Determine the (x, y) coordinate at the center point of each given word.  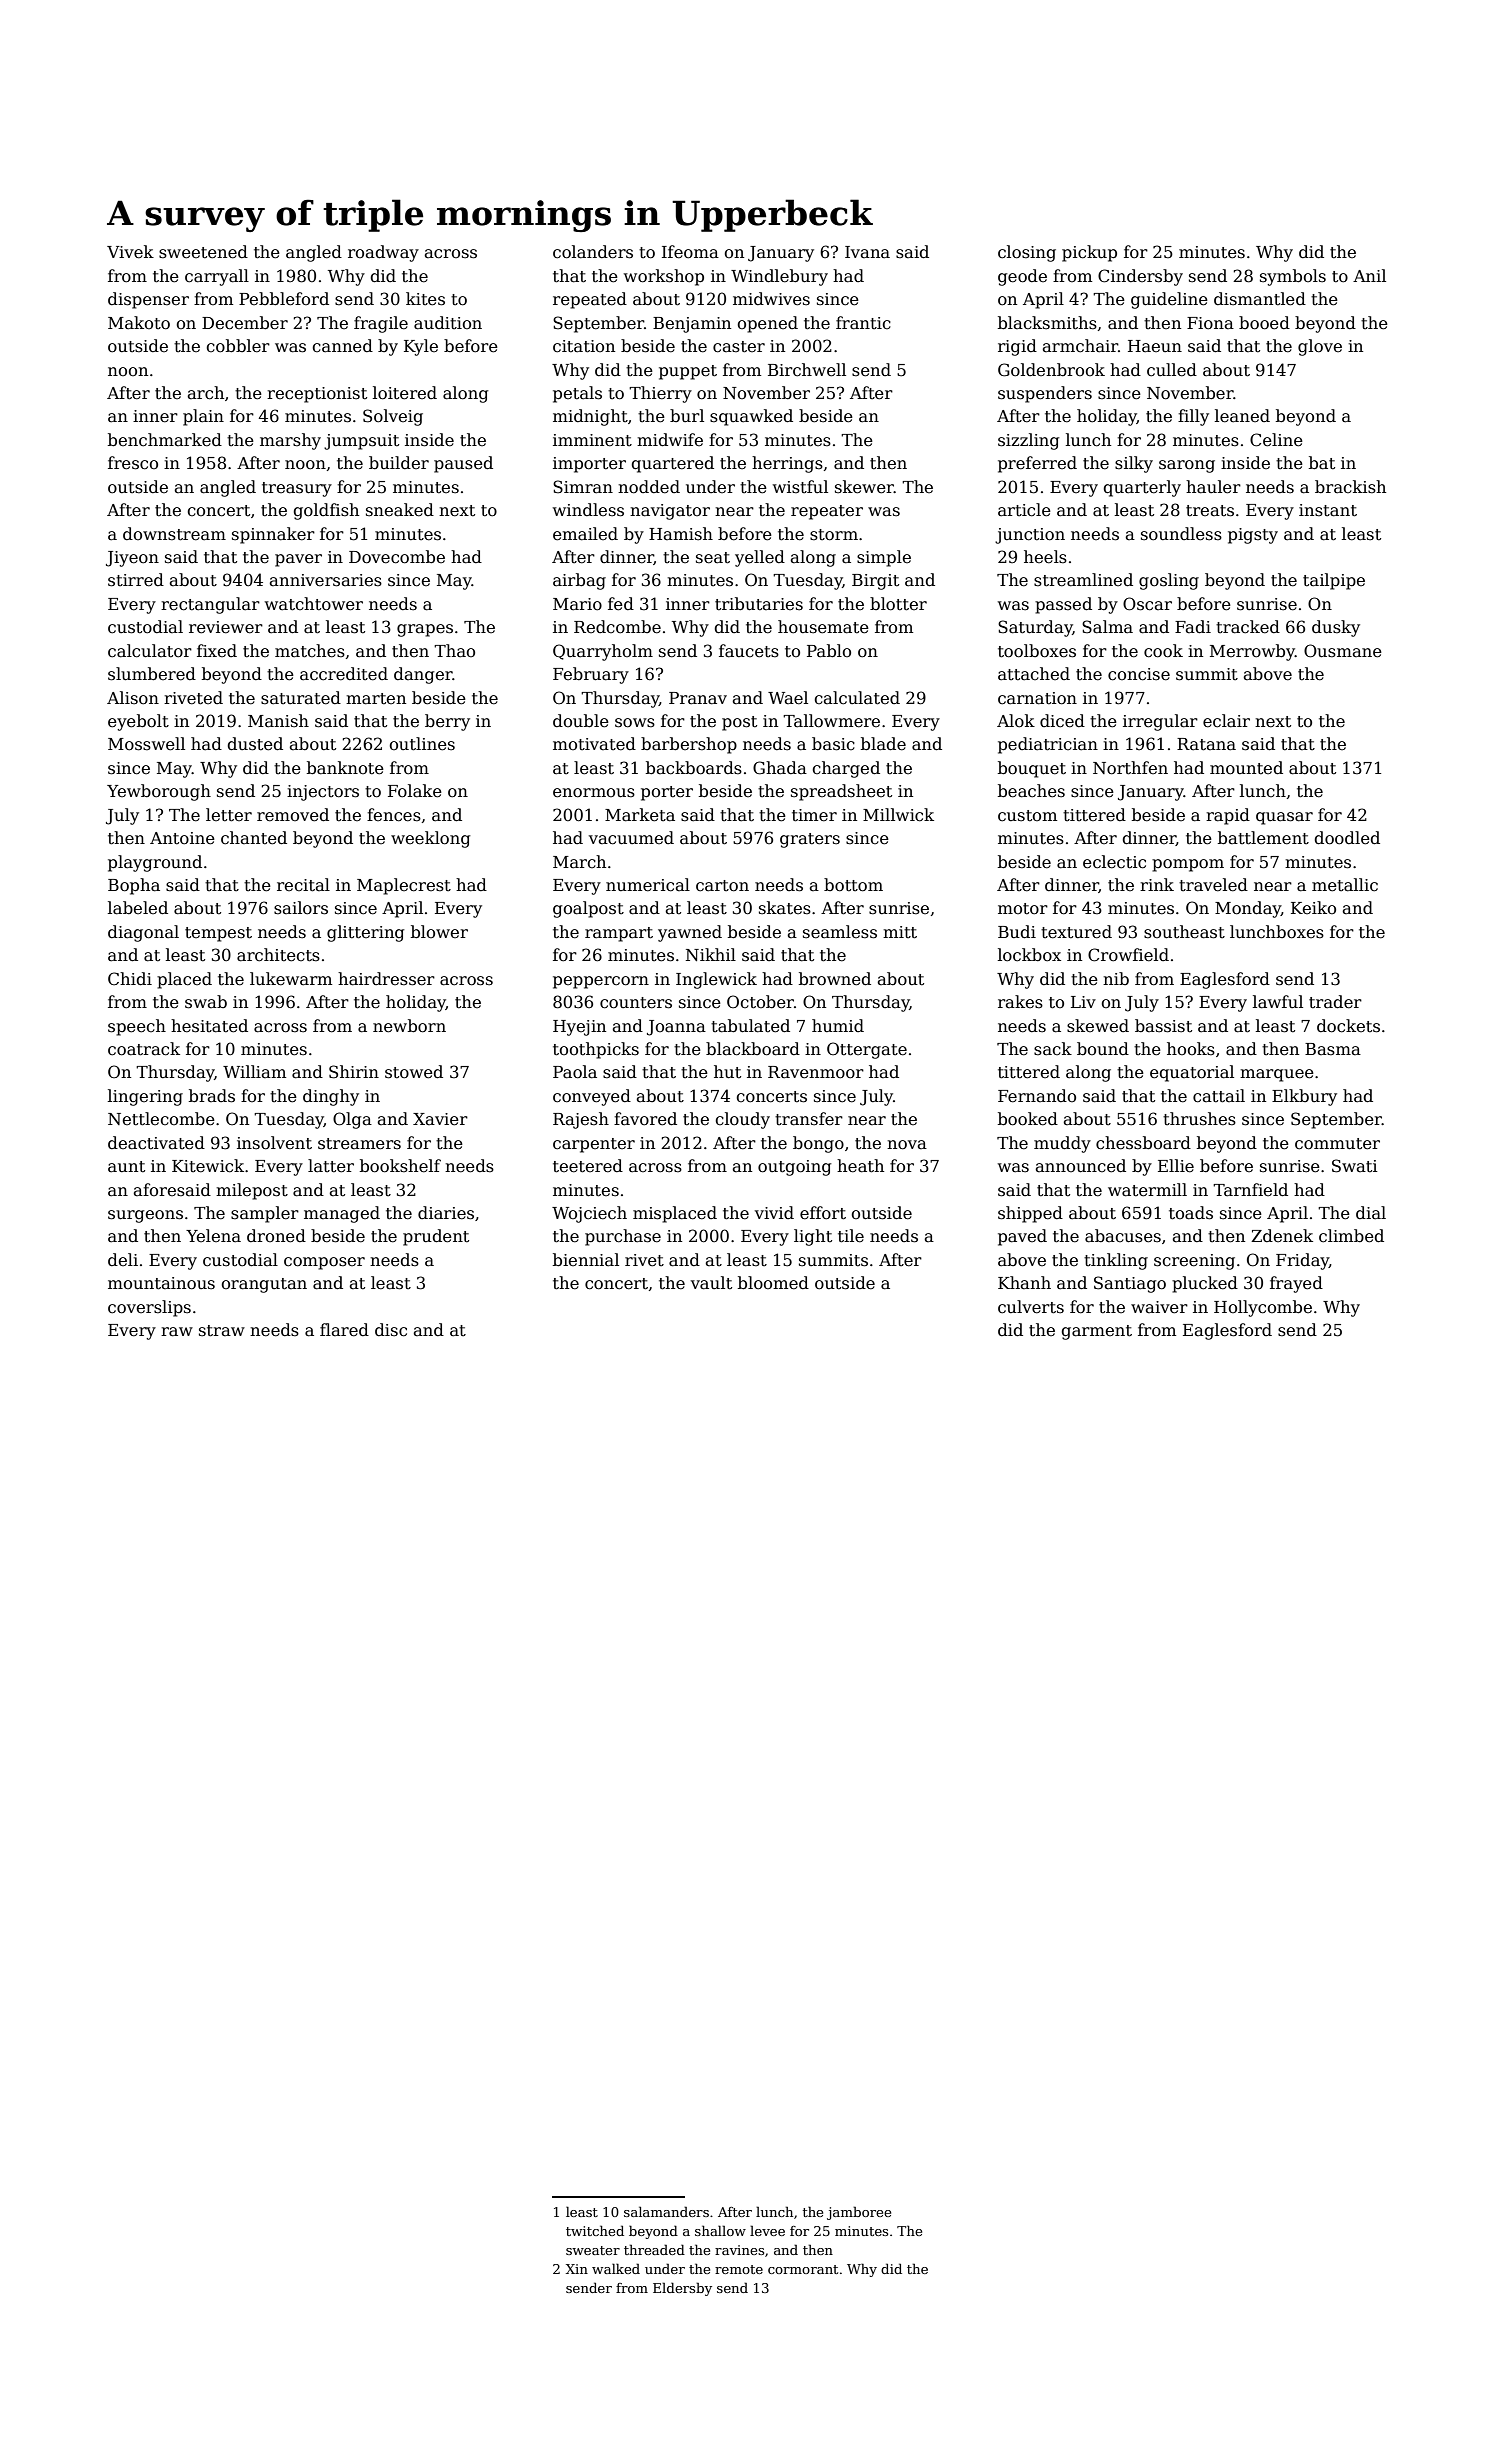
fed (621, 604)
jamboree (859, 2213)
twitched (595, 2230)
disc (391, 1330)
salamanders (666, 2211)
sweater (593, 2250)
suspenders (1045, 394)
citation (584, 346)
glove (1320, 347)
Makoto (139, 323)
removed (293, 815)
